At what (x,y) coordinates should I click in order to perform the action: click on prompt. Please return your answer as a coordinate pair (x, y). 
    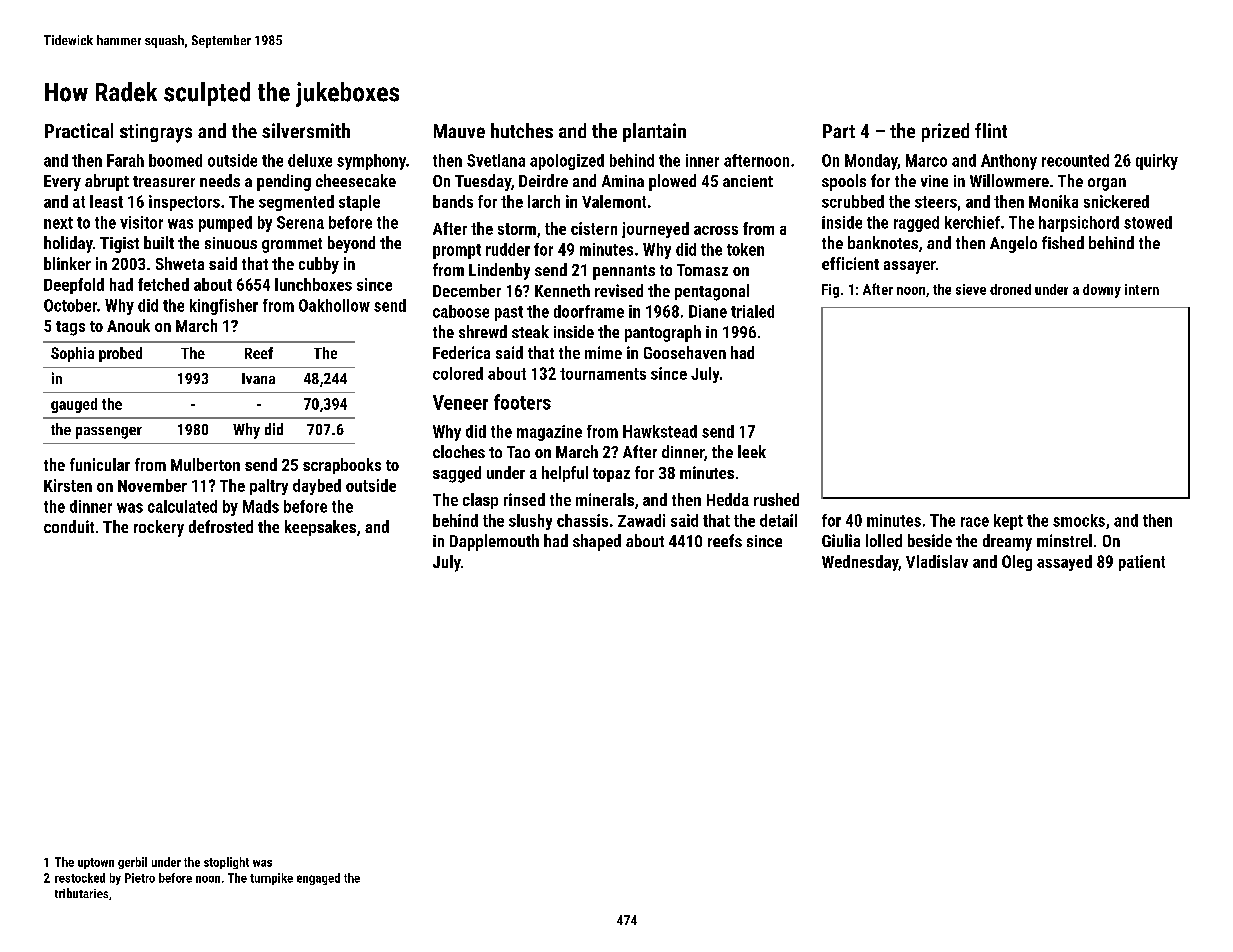
    Looking at the image, I should click on (457, 251).
